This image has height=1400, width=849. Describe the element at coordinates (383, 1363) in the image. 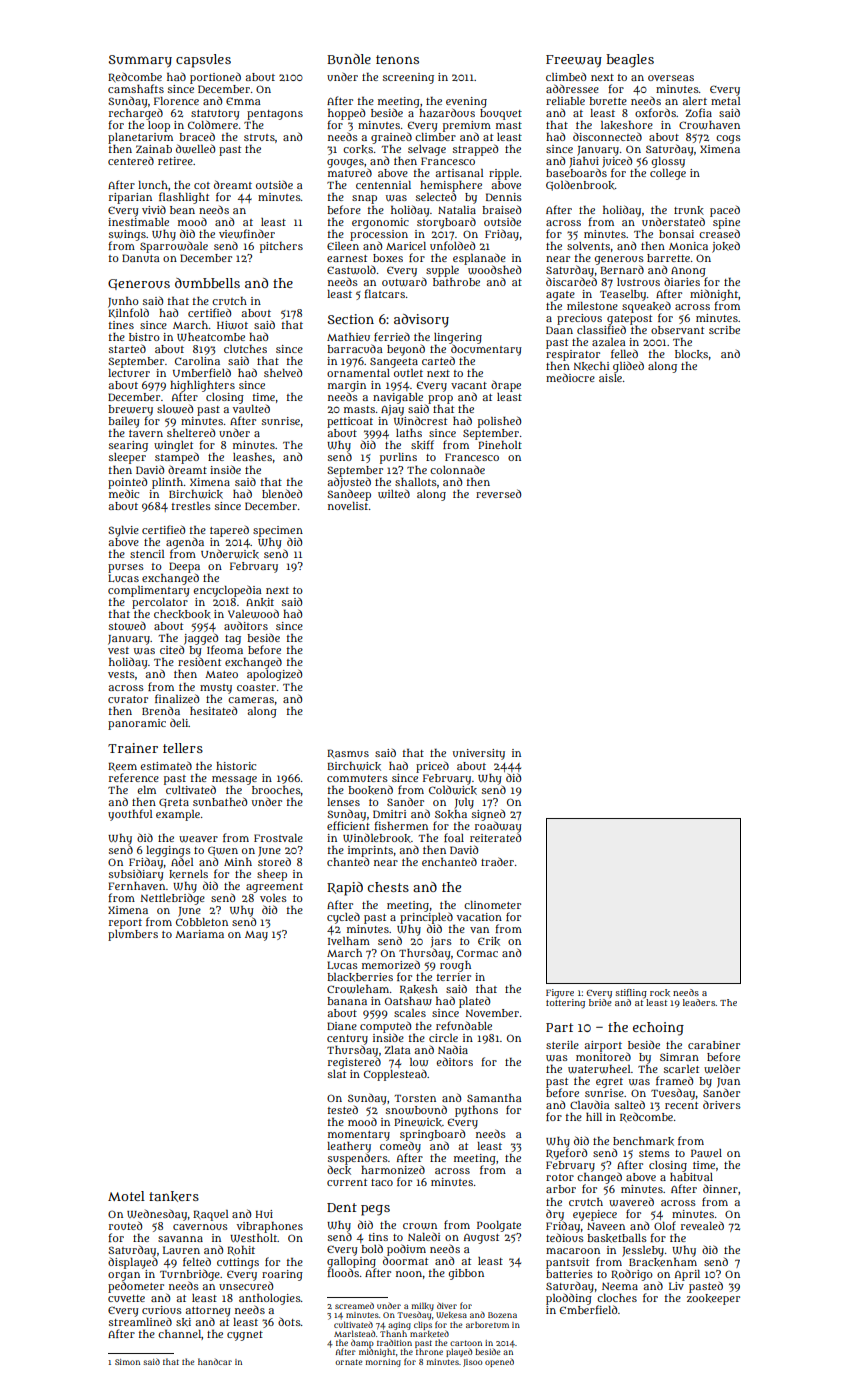

I see `morning` at that location.
